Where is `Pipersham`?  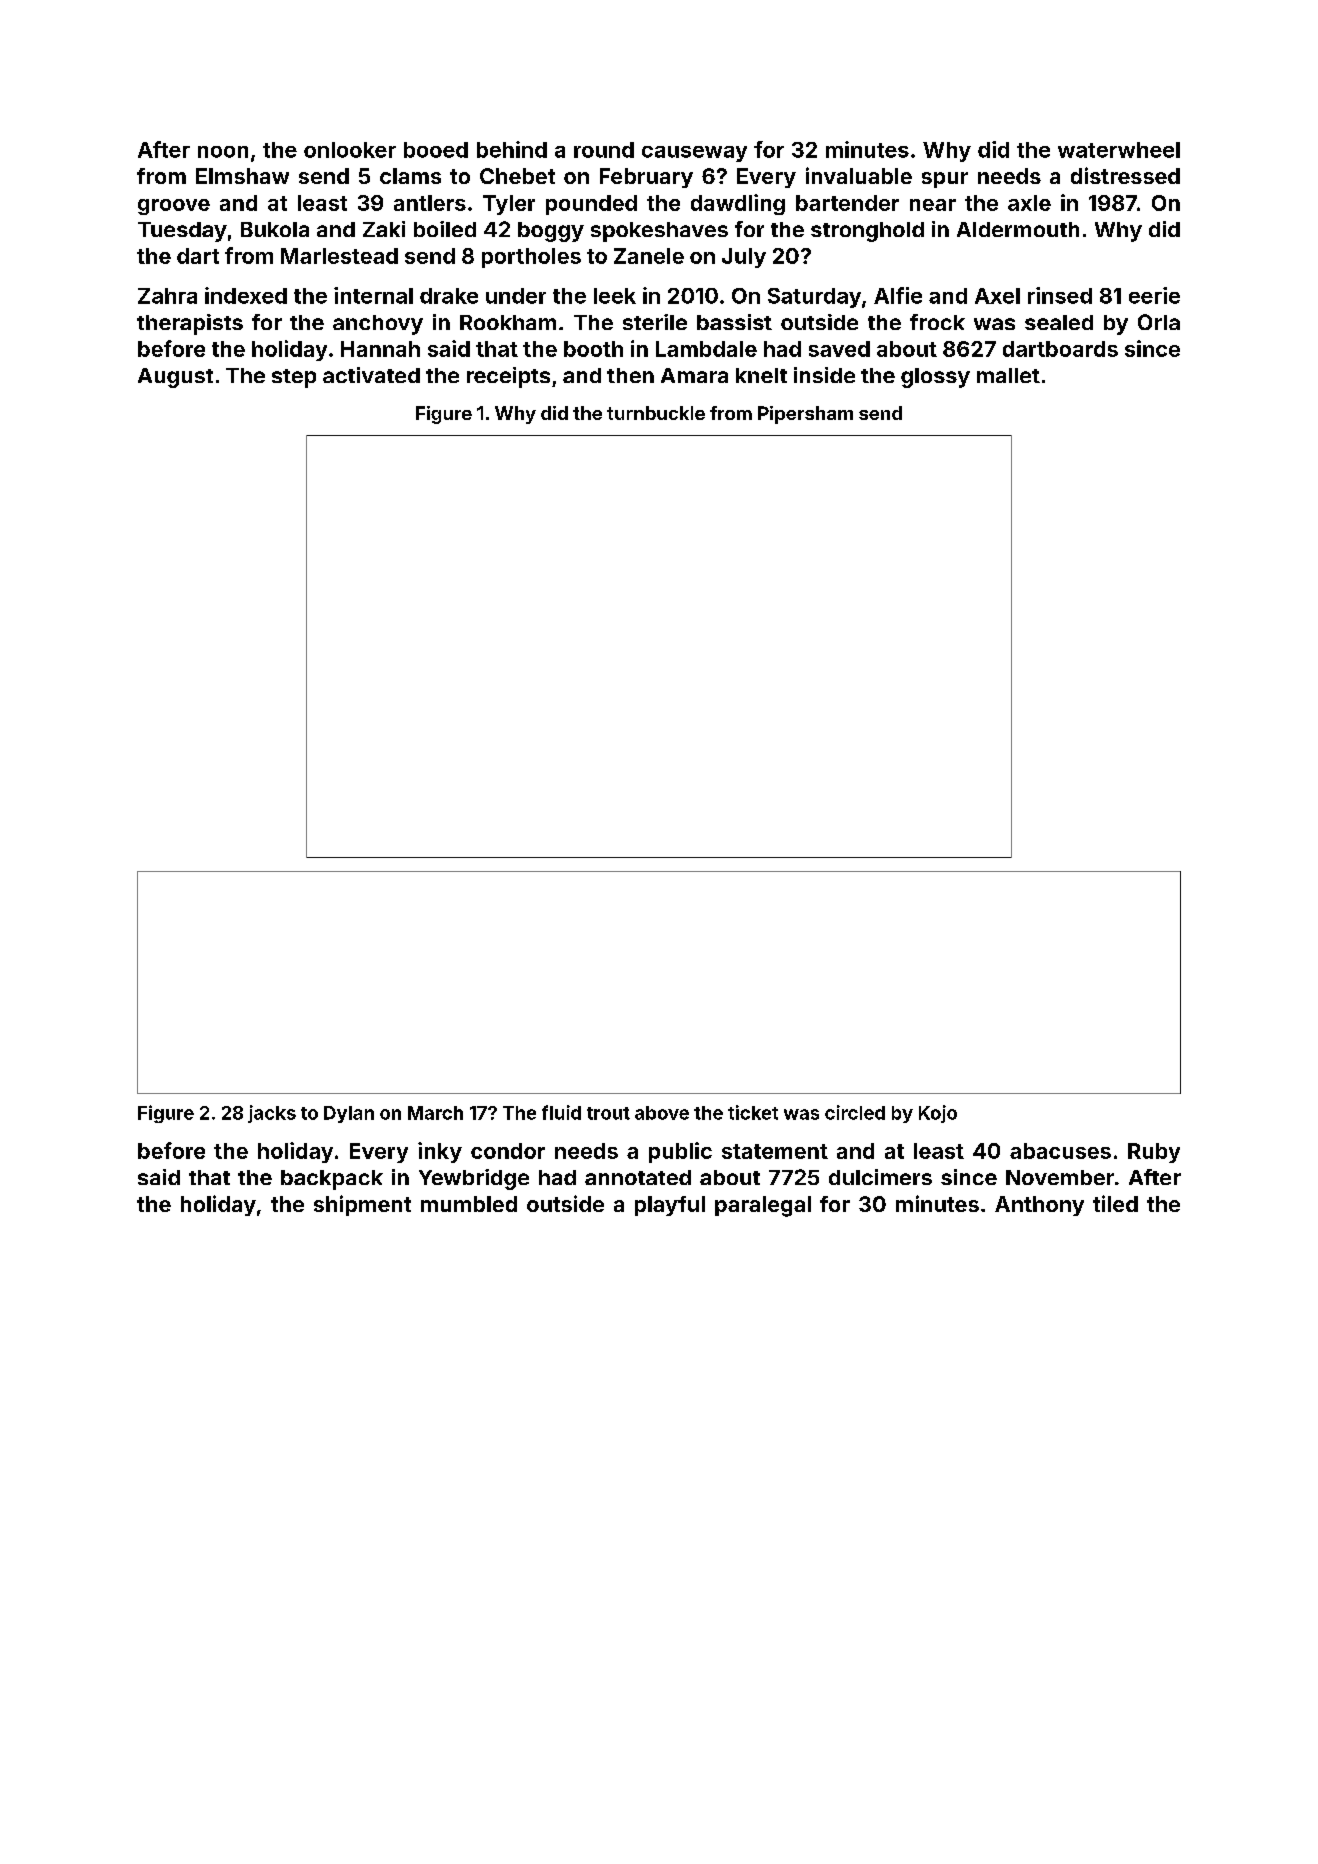 Pipersham is located at coordinates (805, 415).
